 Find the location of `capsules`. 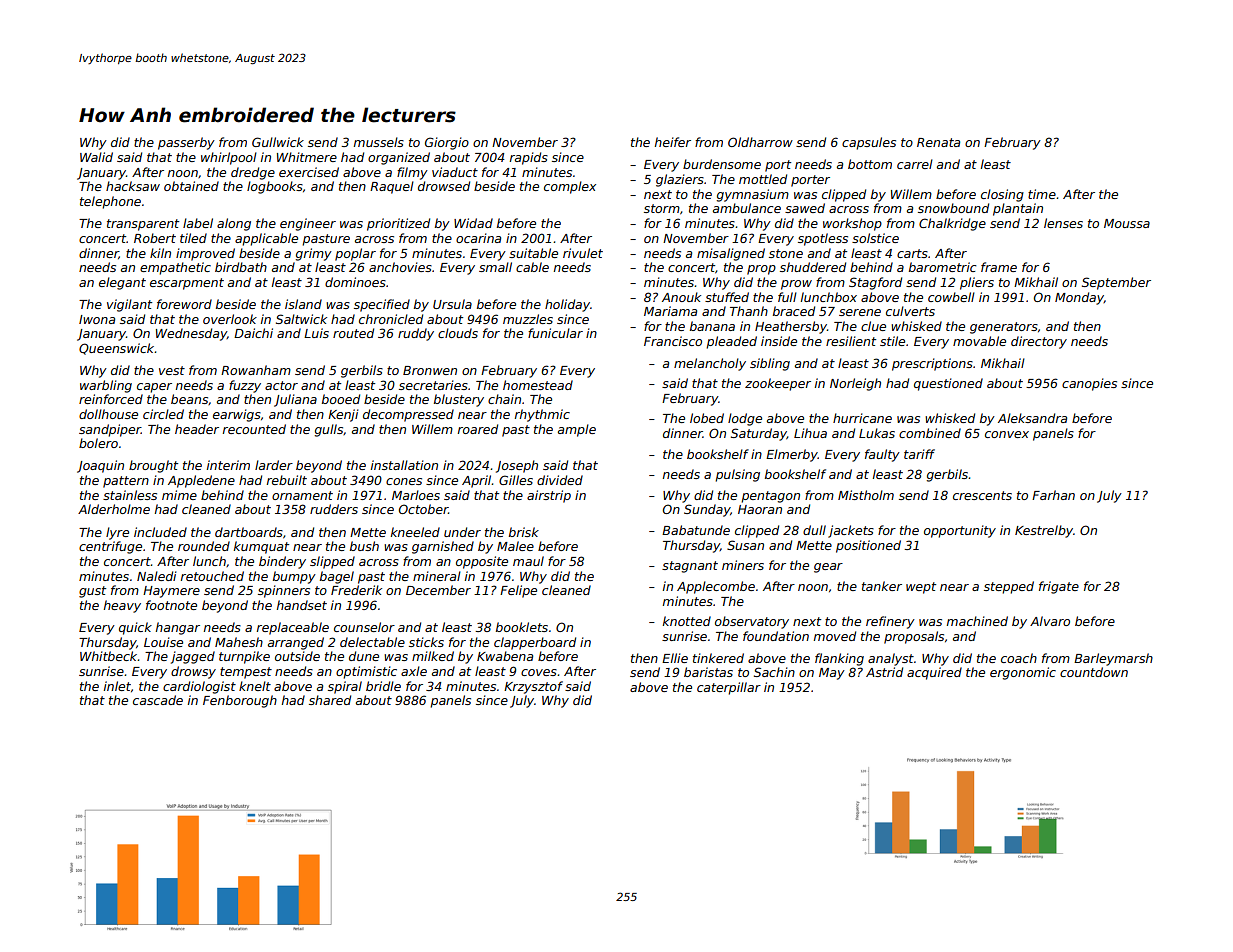

capsules is located at coordinates (869, 143).
